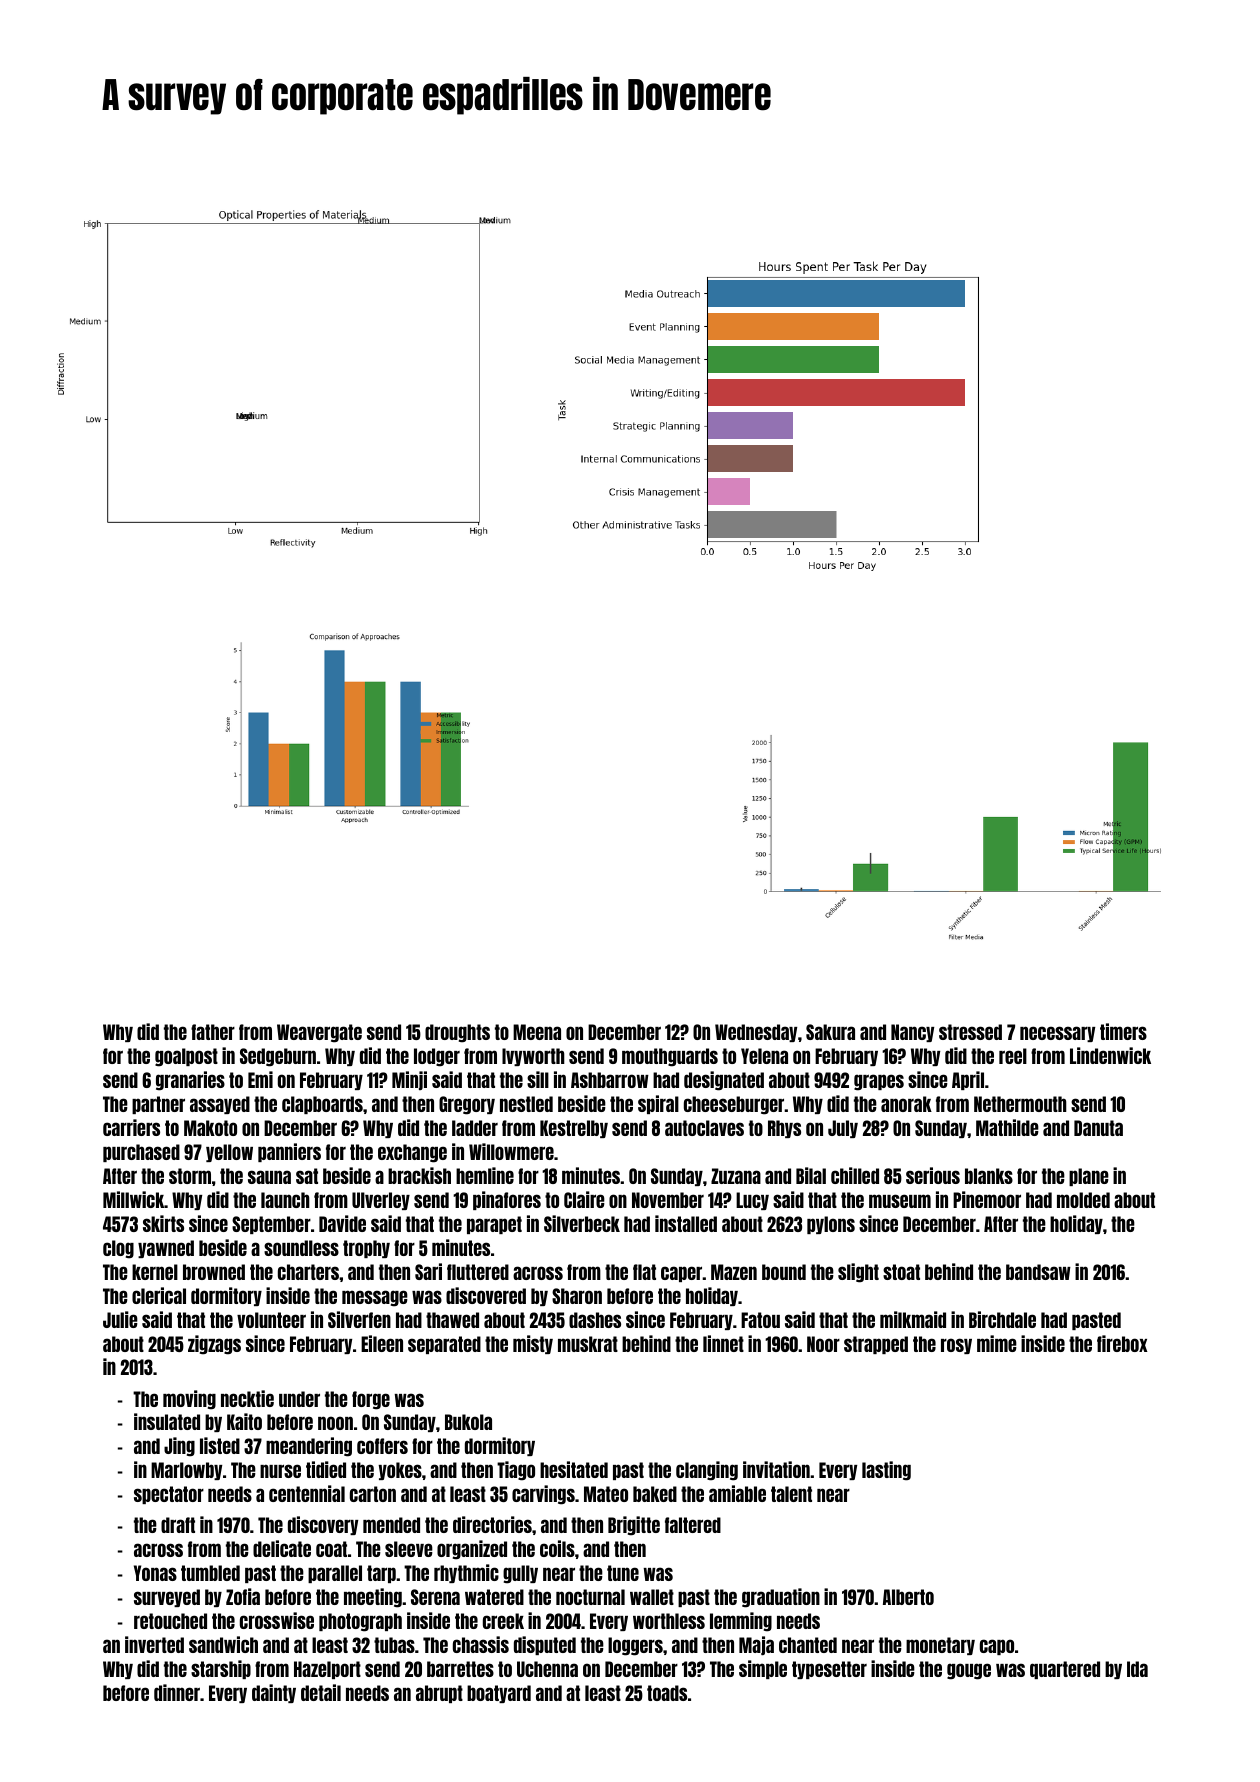 The image size is (1260, 1782). Describe the element at coordinates (830, 1032) in the page. I see `Sakura` at that location.
